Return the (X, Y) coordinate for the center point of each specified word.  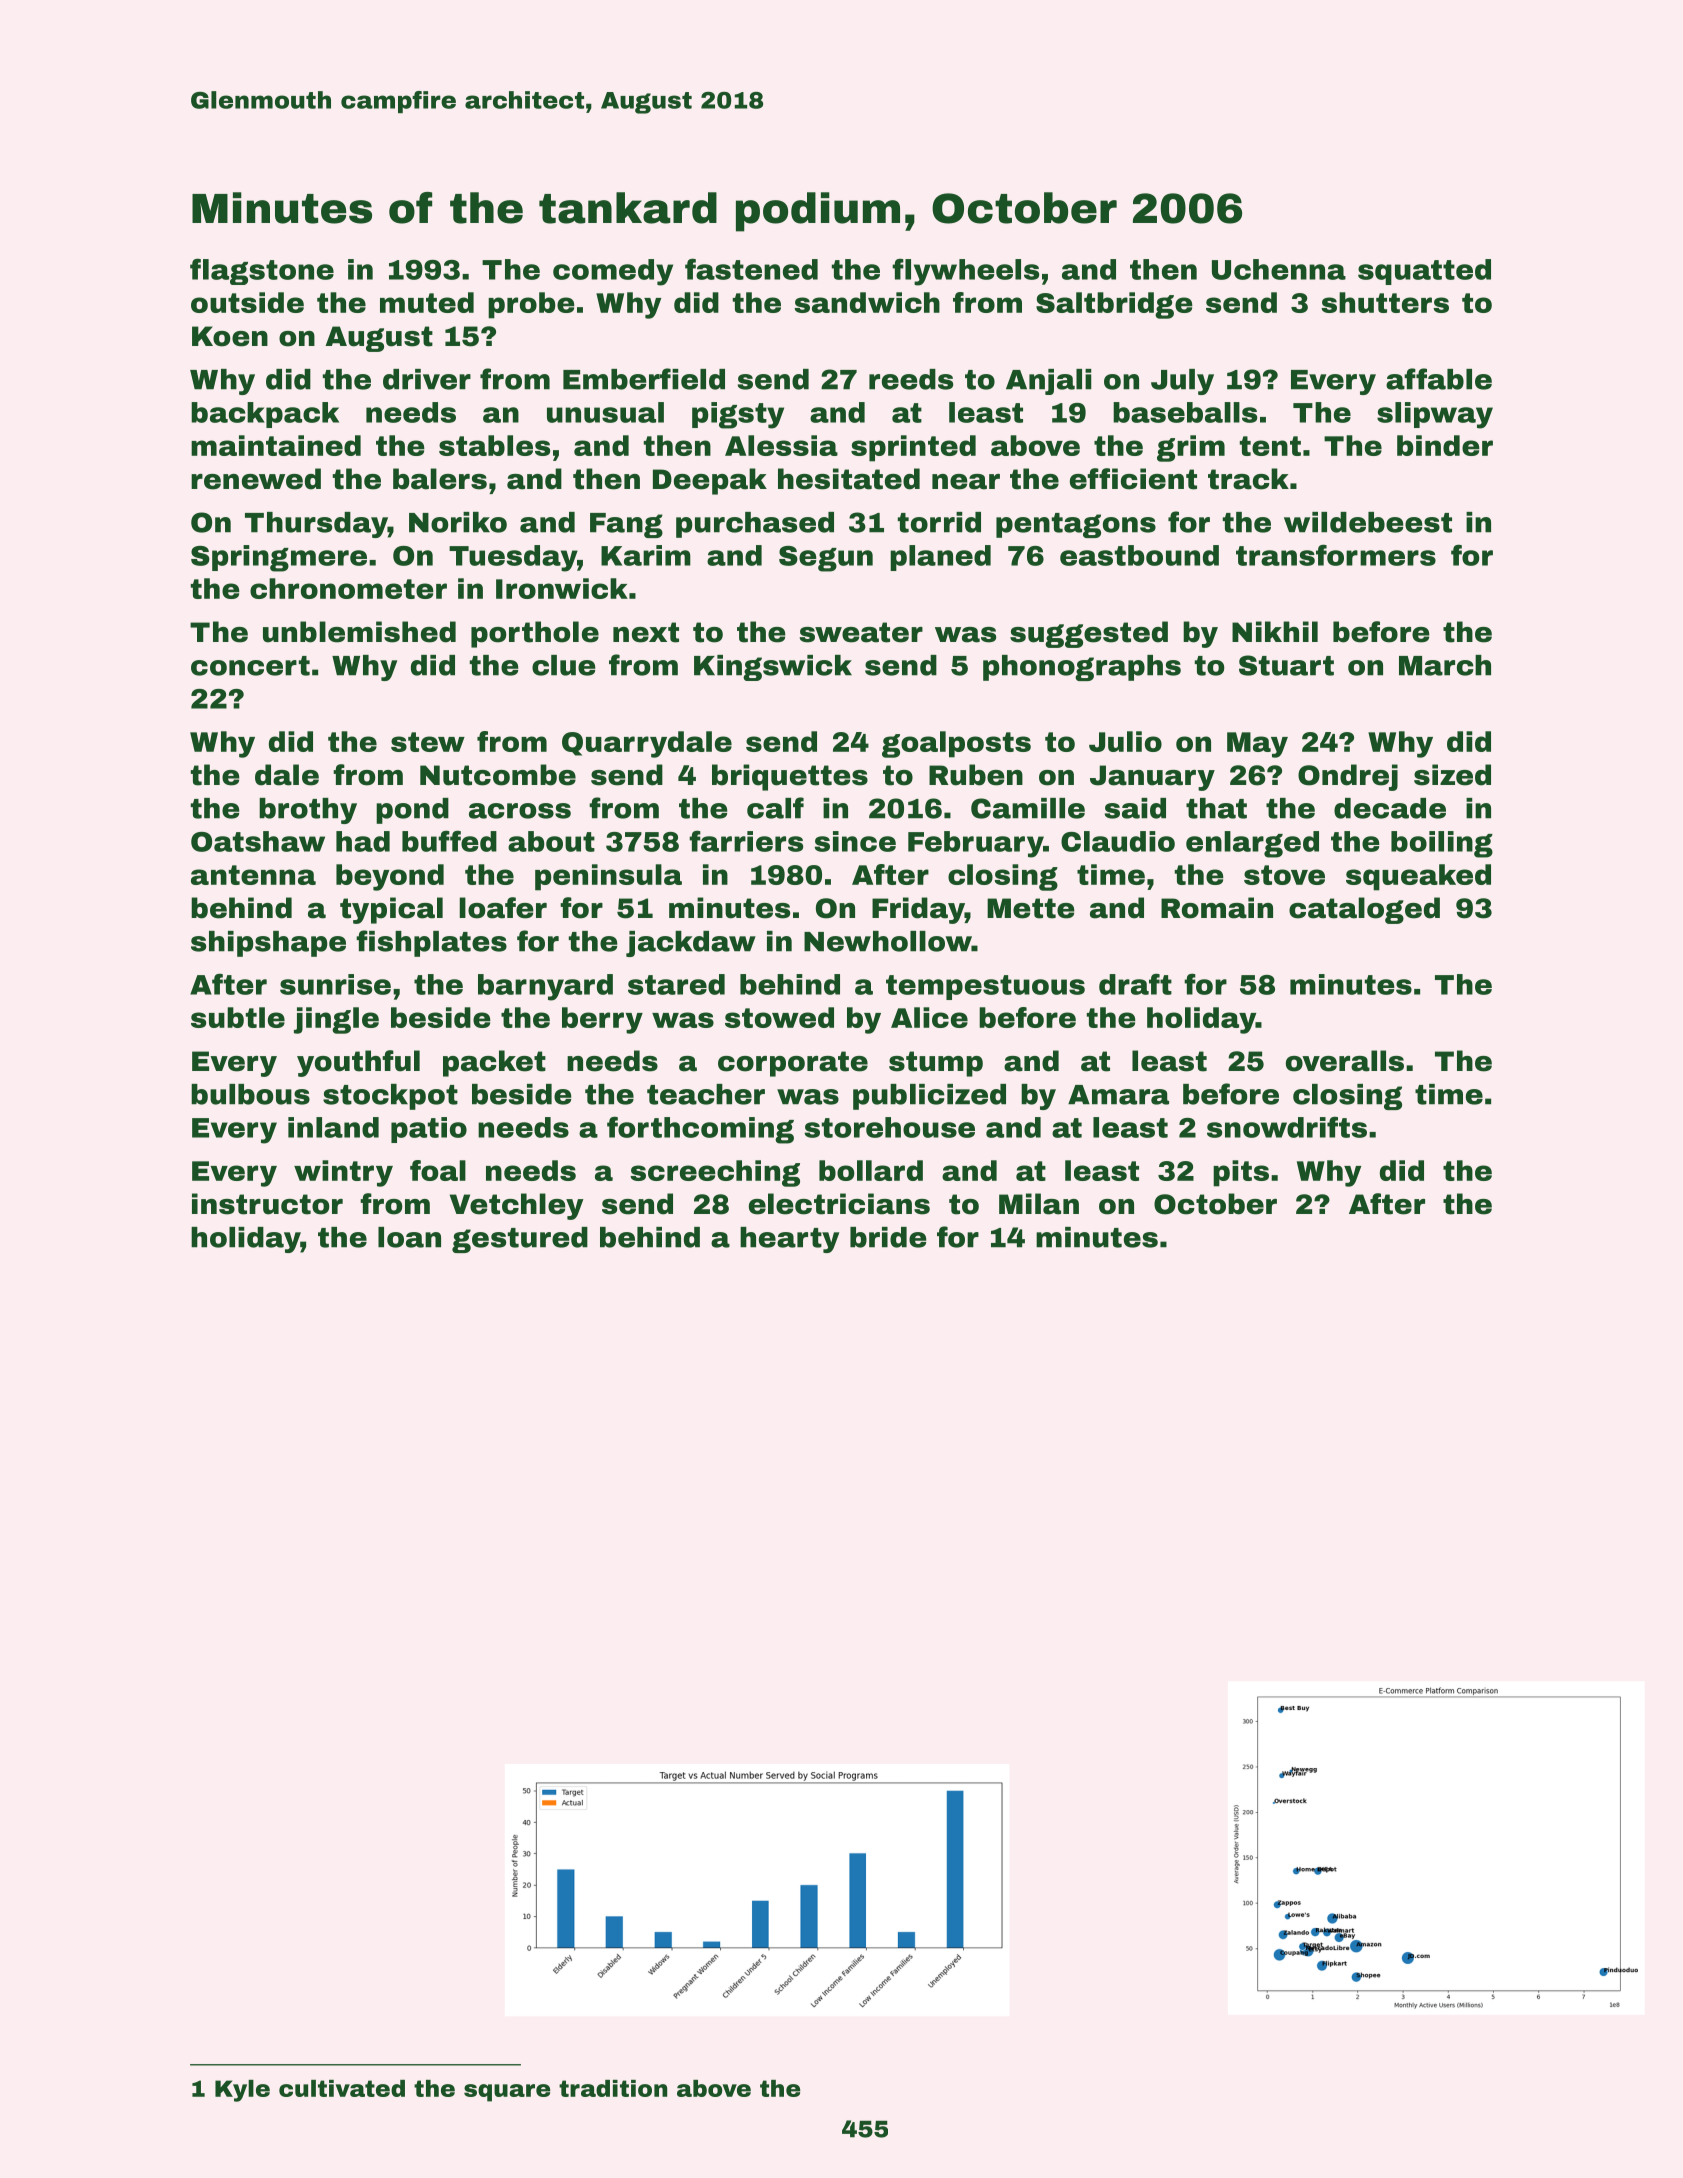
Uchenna (1279, 269)
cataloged (1364, 910)
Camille (1028, 808)
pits (1241, 1173)
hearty (789, 1240)
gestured (520, 1240)
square (507, 2093)
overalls (1345, 1061)
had (363, 841)
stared (676, 984)
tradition (613, 2088)
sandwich (867, 302)
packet (494, 1063)
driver (427, 379)
